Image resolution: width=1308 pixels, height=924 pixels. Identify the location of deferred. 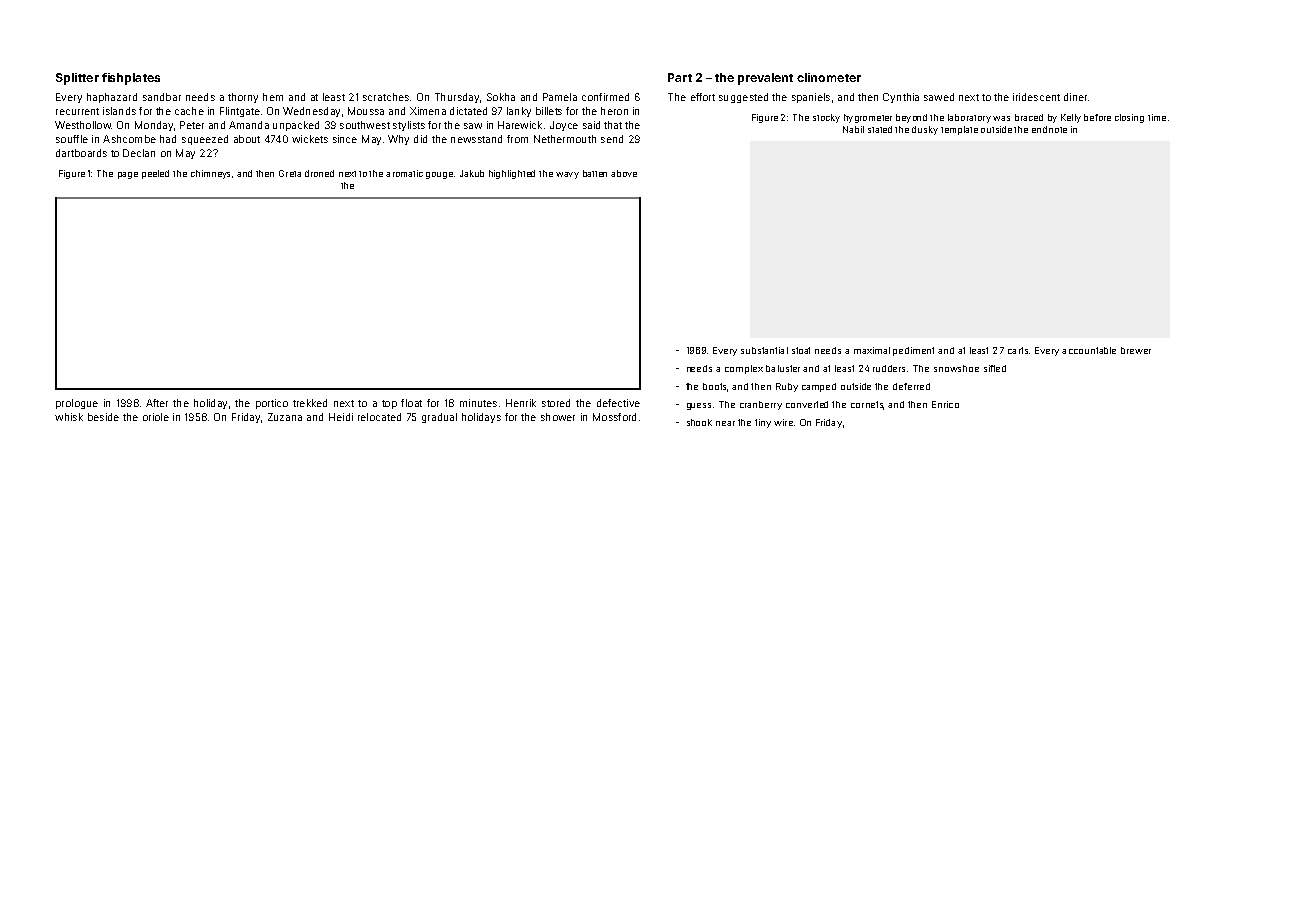
(911, 386).
